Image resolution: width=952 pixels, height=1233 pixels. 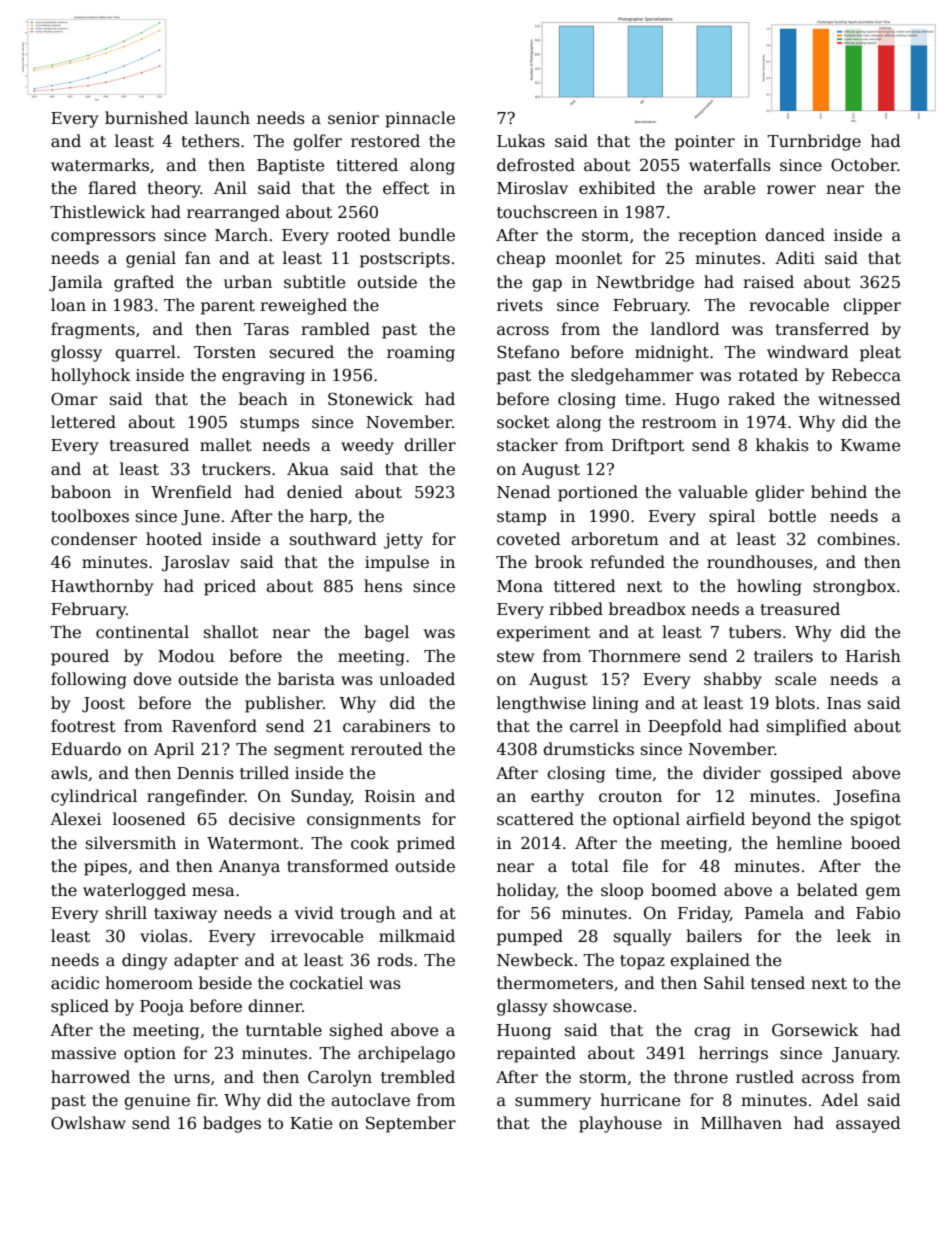 I want to click on pinnacle, so click(x=420, y=119).
